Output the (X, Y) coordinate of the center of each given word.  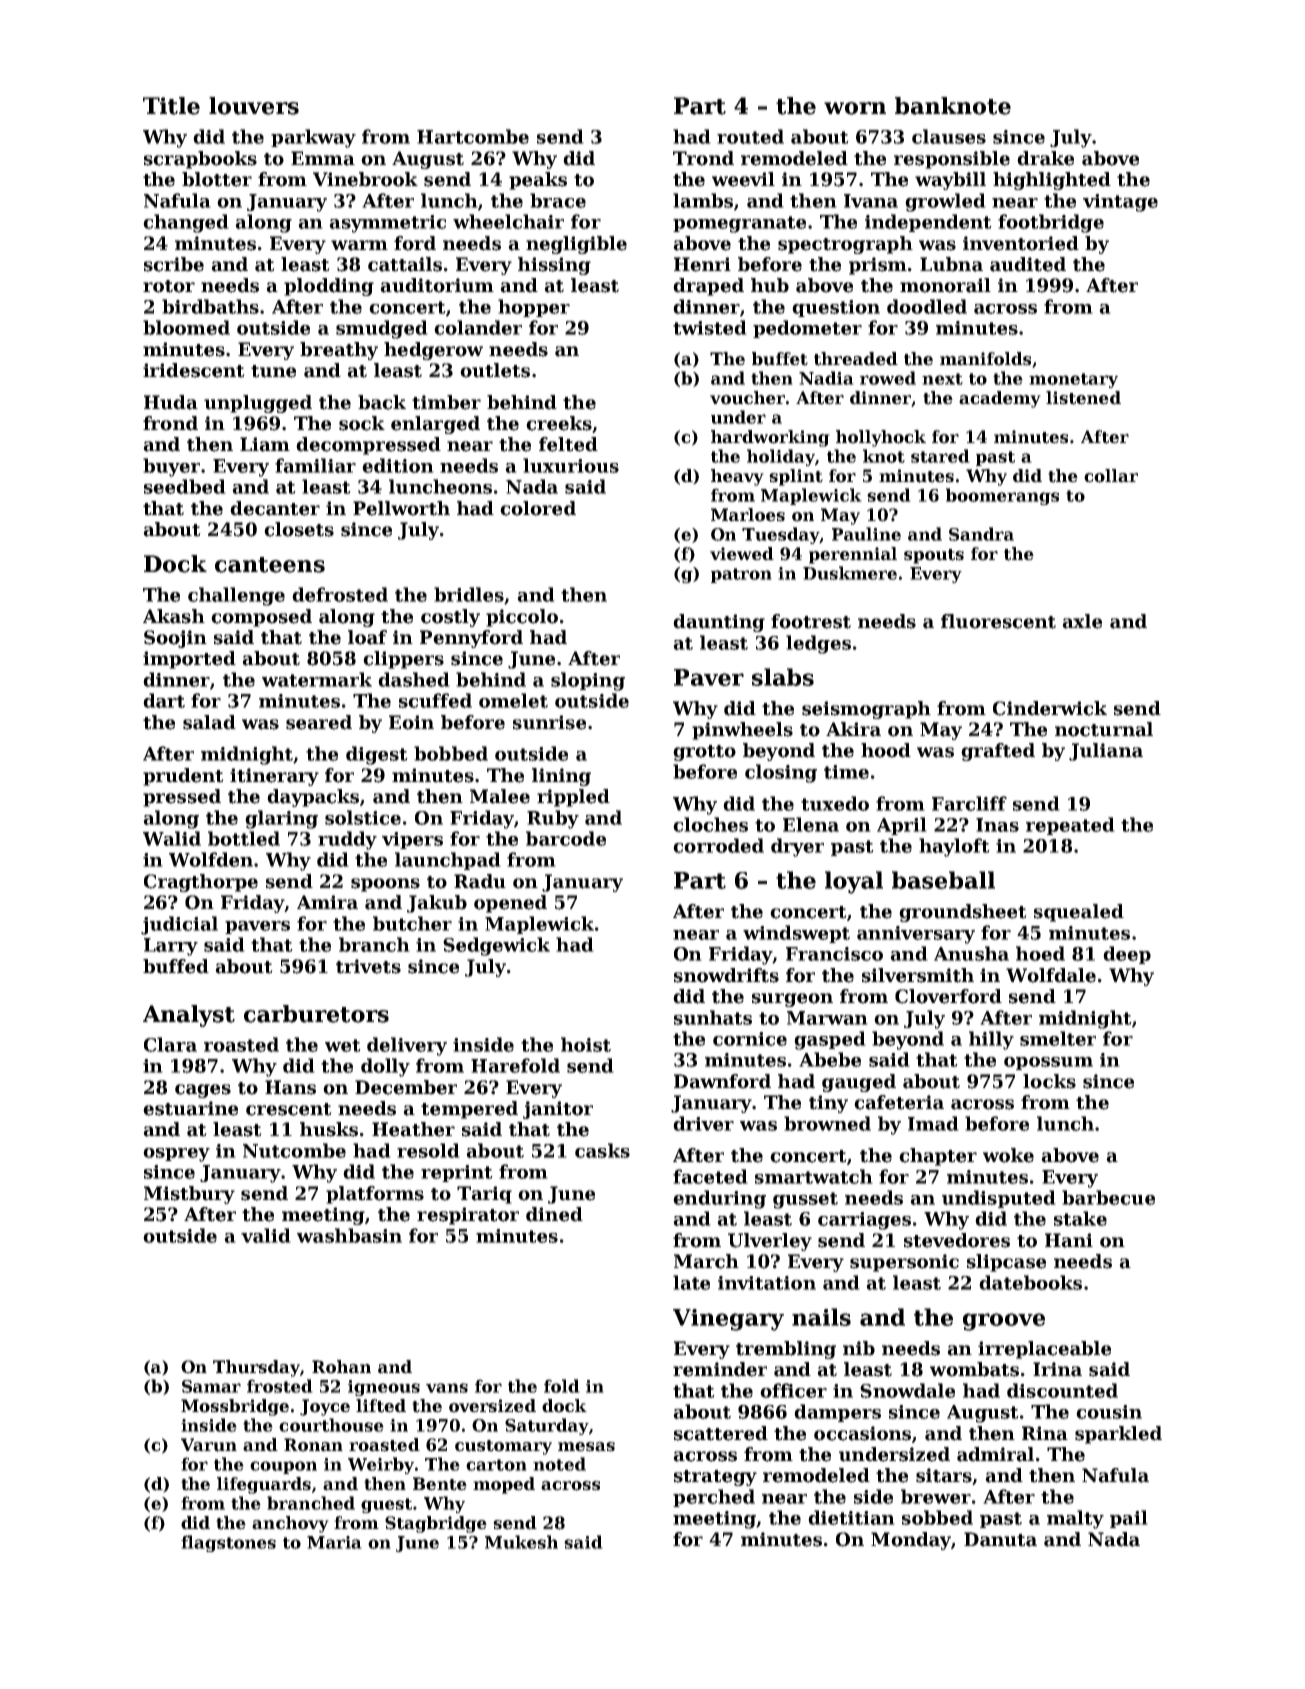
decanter (275, 508)
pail (1129, 1519)
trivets (368, 966)
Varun (209, 1445)
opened (510, 904)
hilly (991, 1040)
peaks (538, 181)
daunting (719, 623)
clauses (949, 136)
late (691, 1282)
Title (171, 106)
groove (1004, 1322)
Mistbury (189, 1195)
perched (714, 1498)
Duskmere (850, 573)
